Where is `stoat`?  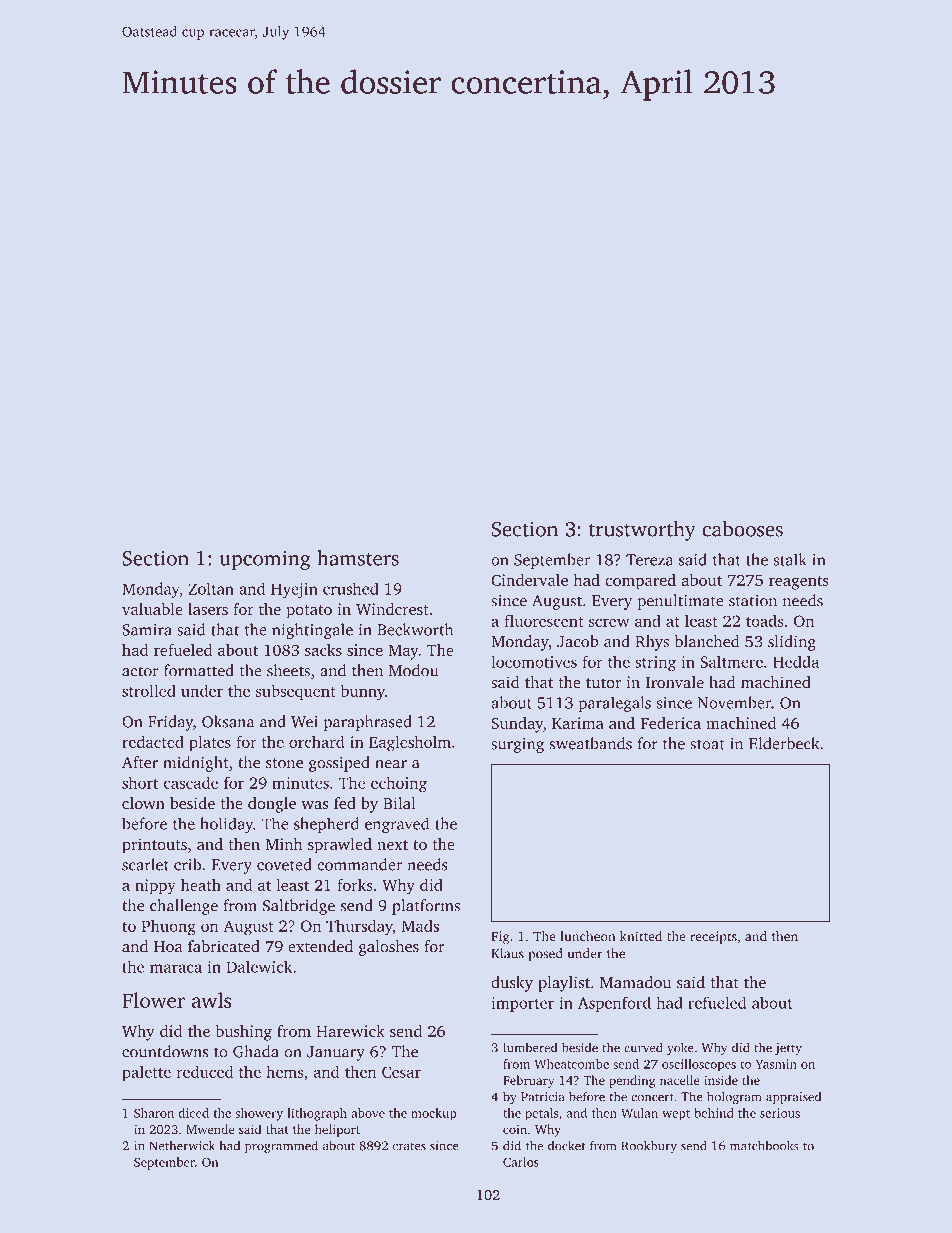
stoat is located at coordinates (707, 744).
